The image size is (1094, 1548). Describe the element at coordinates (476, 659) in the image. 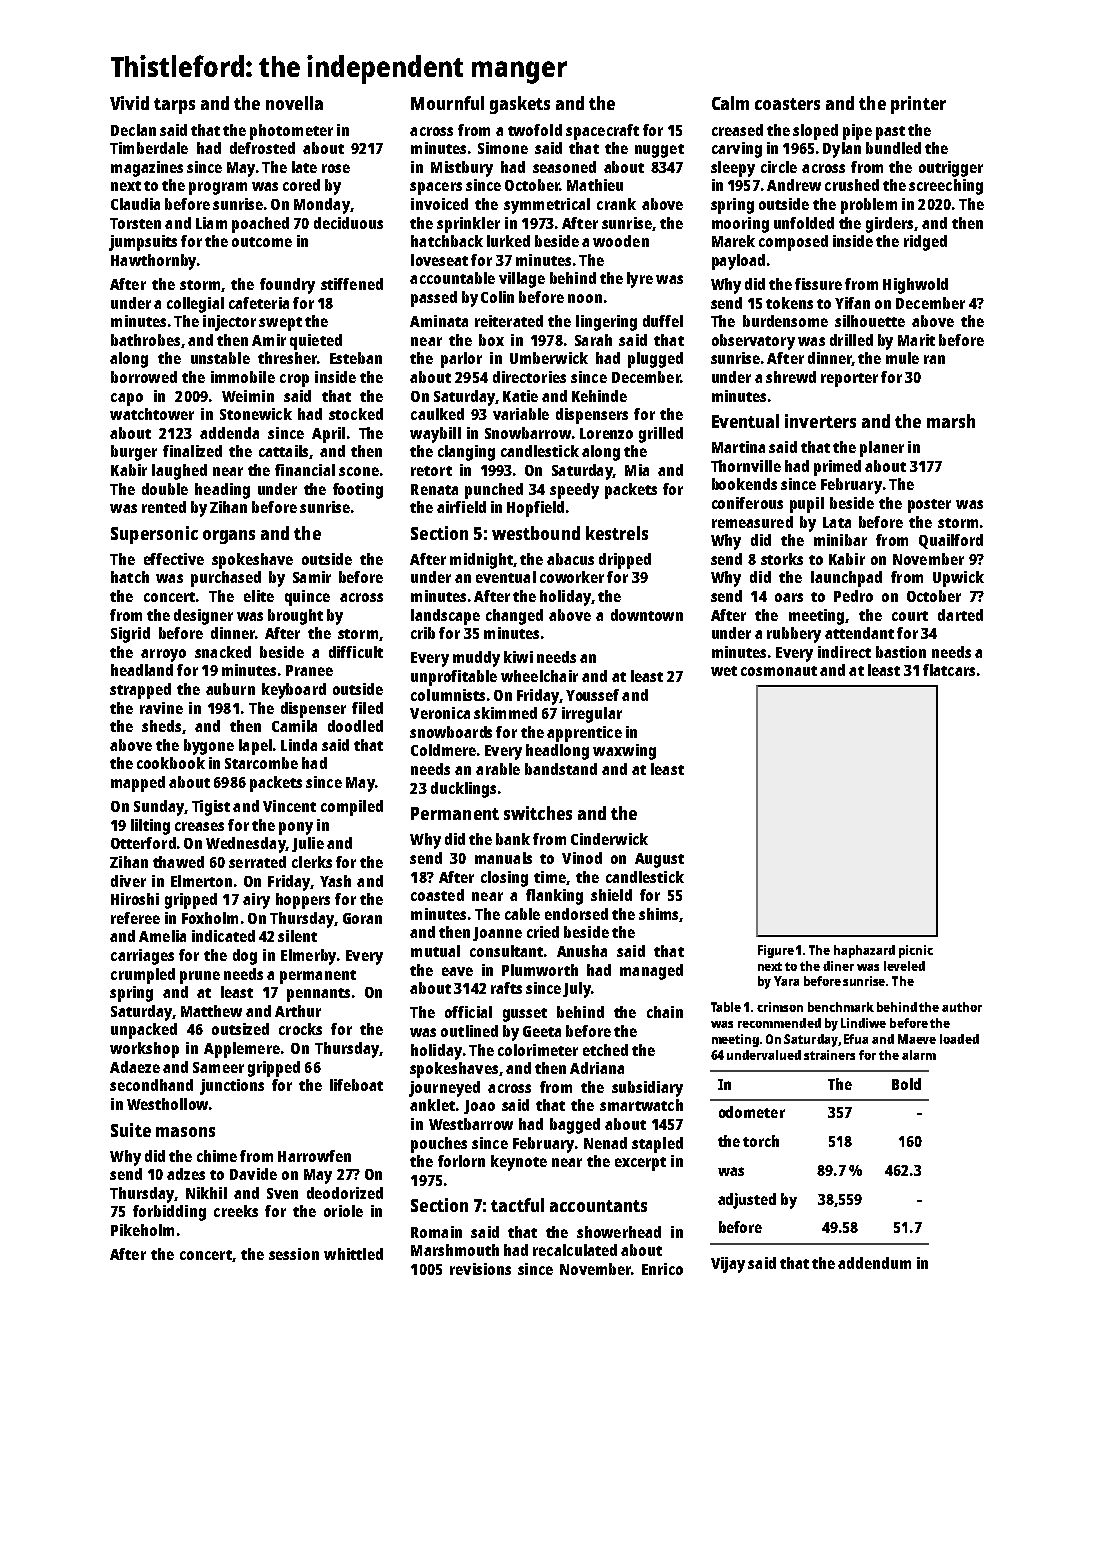

I see `muddy` at that location.
